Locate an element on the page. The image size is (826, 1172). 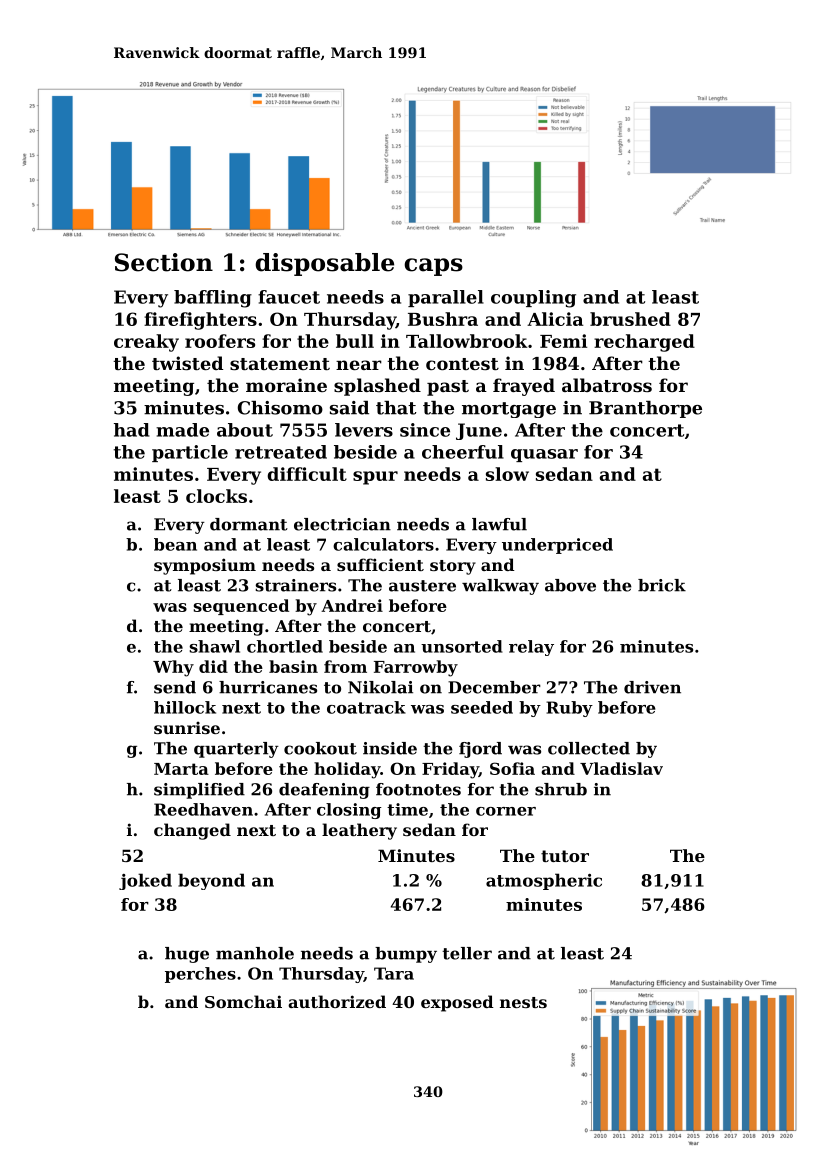
underpriced is located at coordinates (557, 546).
